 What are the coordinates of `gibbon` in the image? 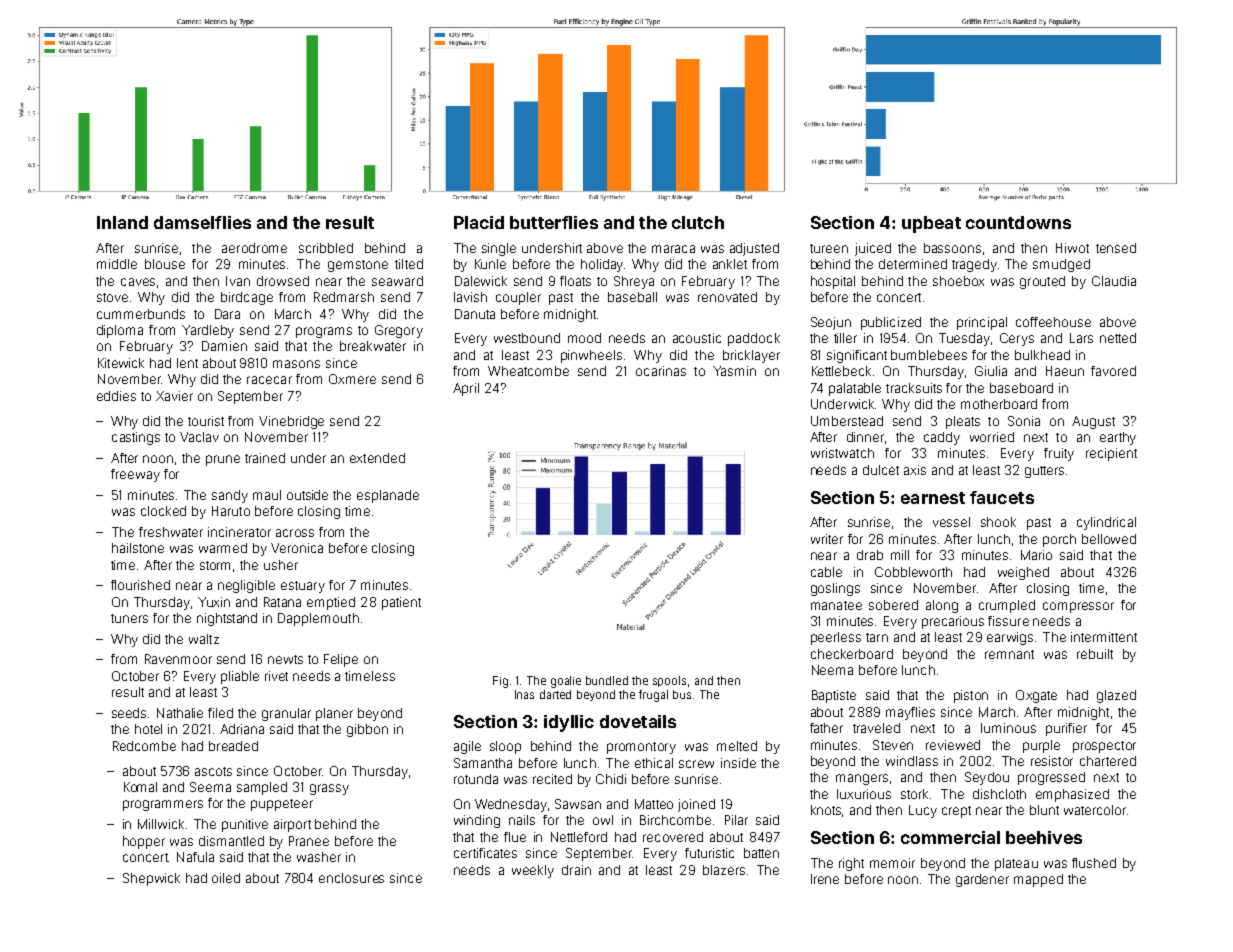 It's located at (367, 730).
